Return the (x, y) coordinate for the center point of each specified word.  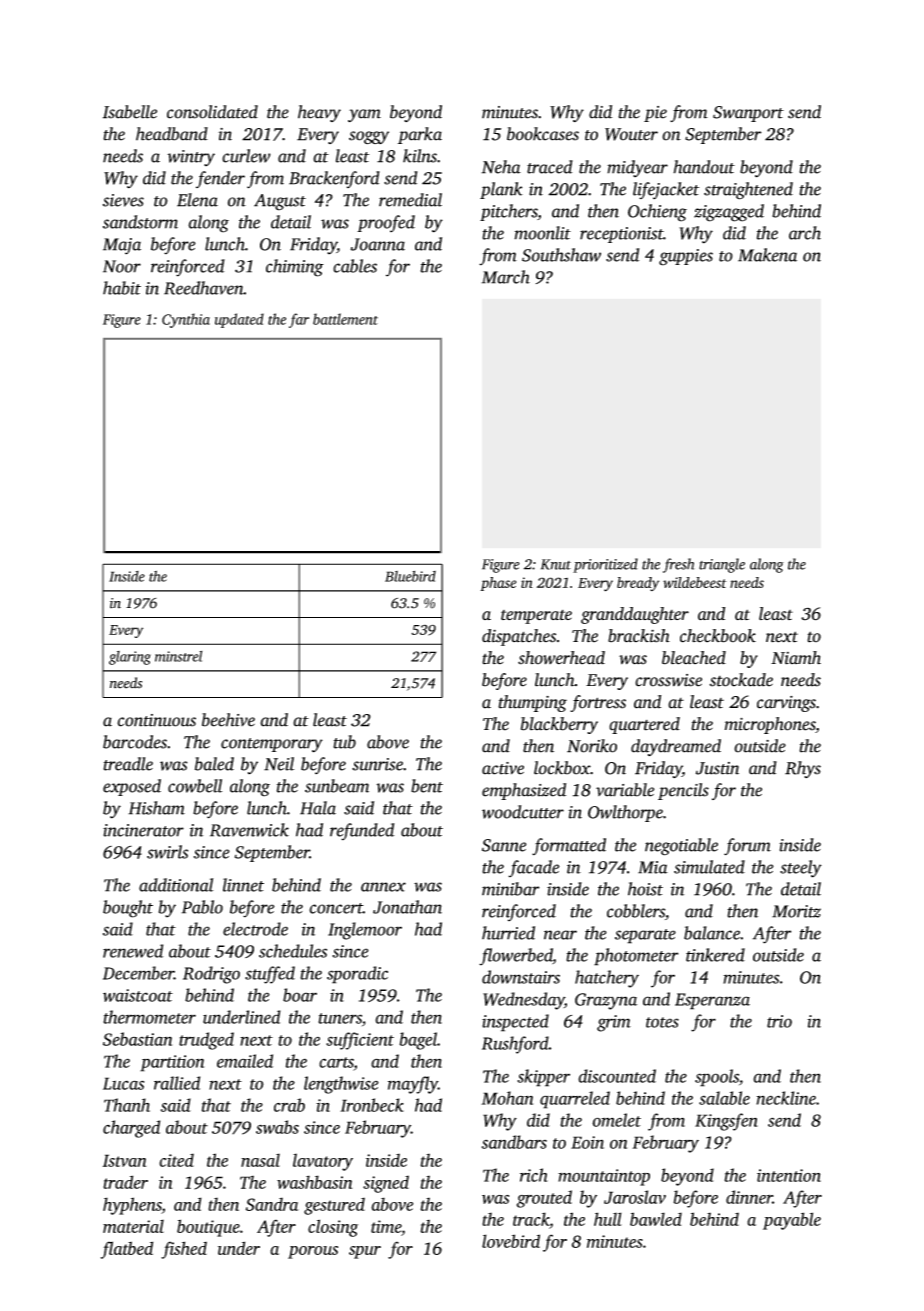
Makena (767, 255)
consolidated (212, 112)
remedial (410, 200)
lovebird (511, 1241)
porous (313, 1252)
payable (792, 1221)
